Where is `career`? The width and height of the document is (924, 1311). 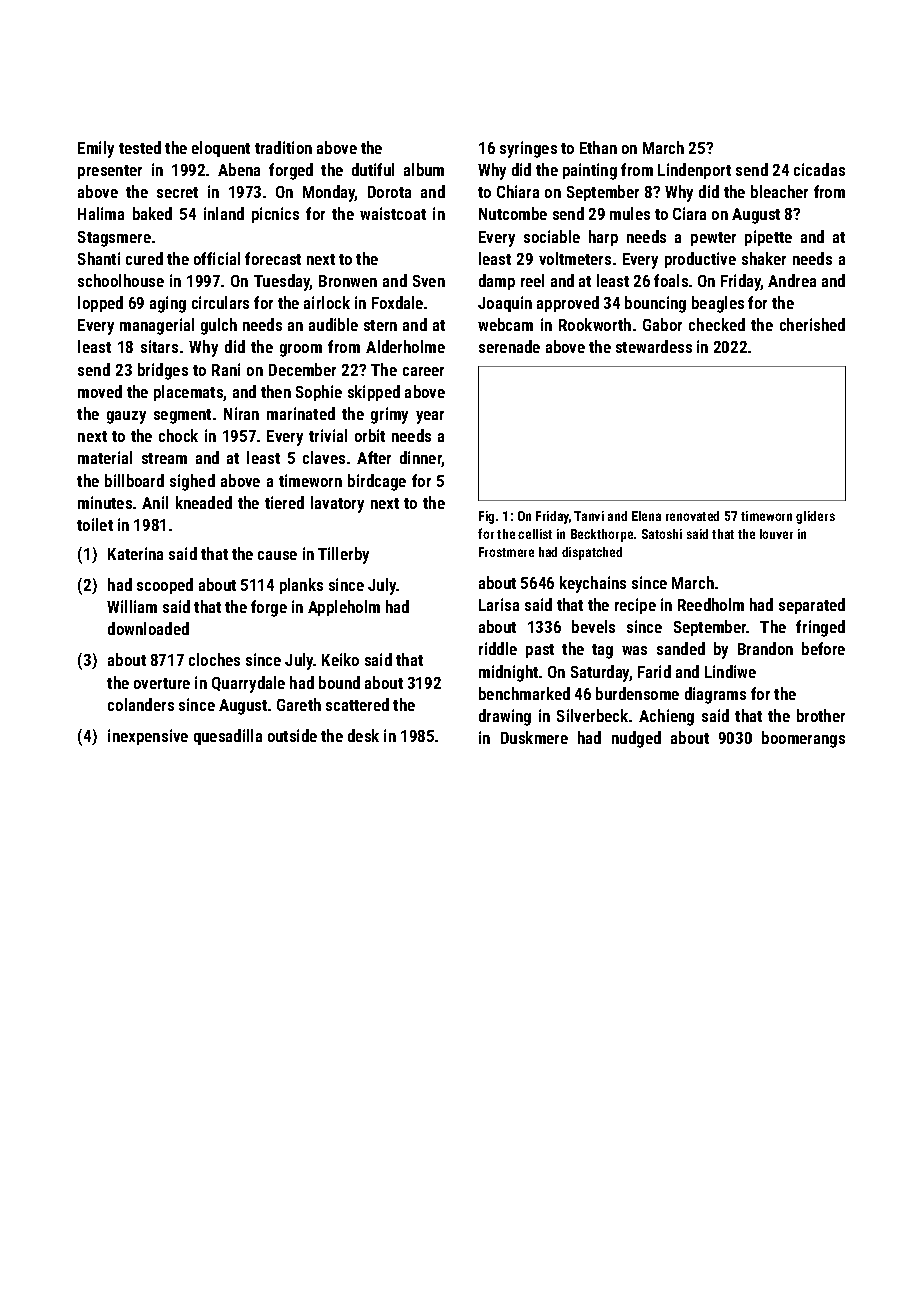 career is located at coordinates (423, 371).
